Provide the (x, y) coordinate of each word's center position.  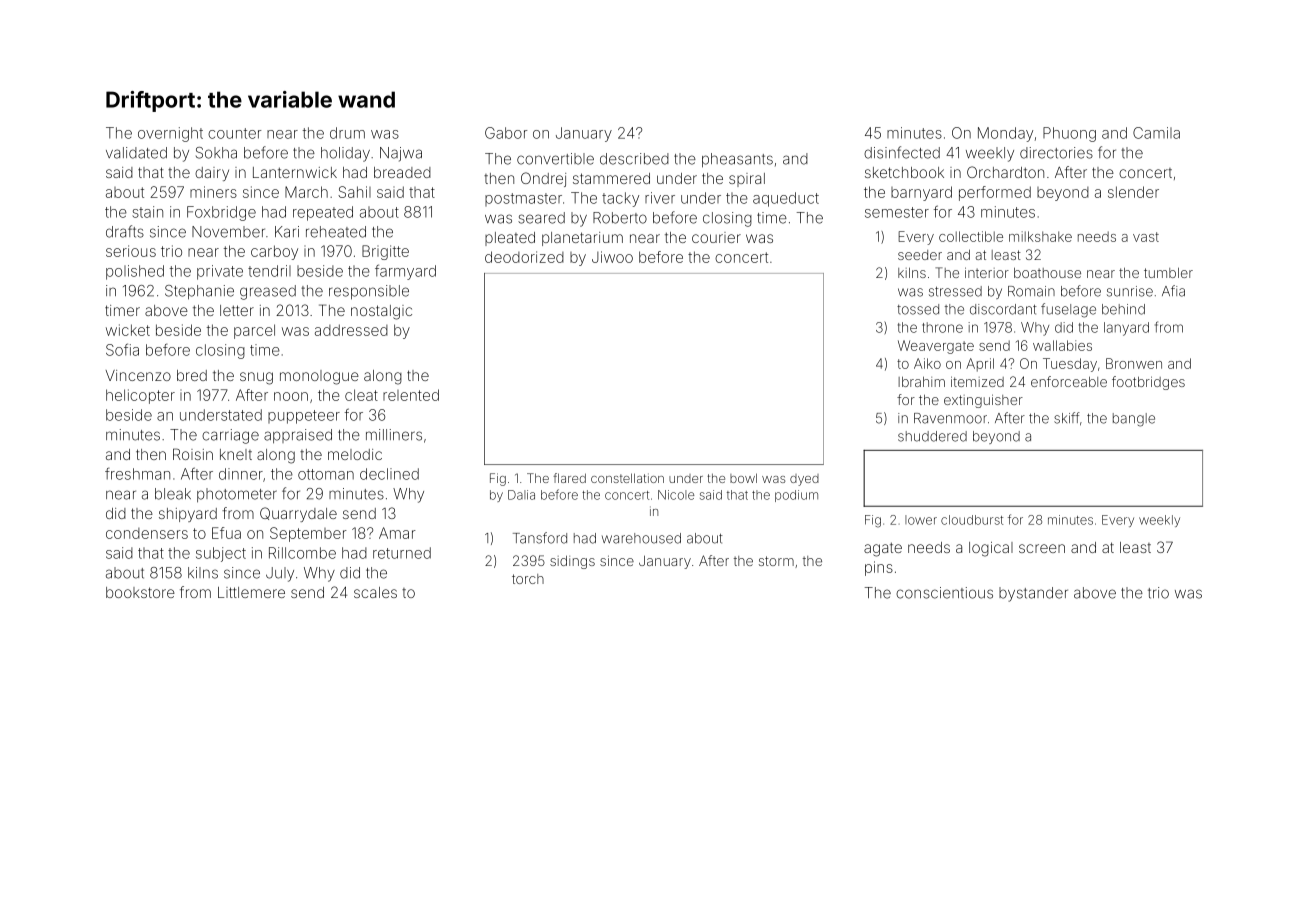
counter (234, 133)
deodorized (524, 257)
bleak (173, 494)
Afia (1173, 291)
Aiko (927, 363)
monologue (319, 377)
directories (1056, 153)
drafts (125, 231)
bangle (1134, 420)
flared (569, 478)
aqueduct (786, 199)
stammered (611, 178)
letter (237, 310)
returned (402, 553)
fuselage (1068, 310)
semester (897, 212)
